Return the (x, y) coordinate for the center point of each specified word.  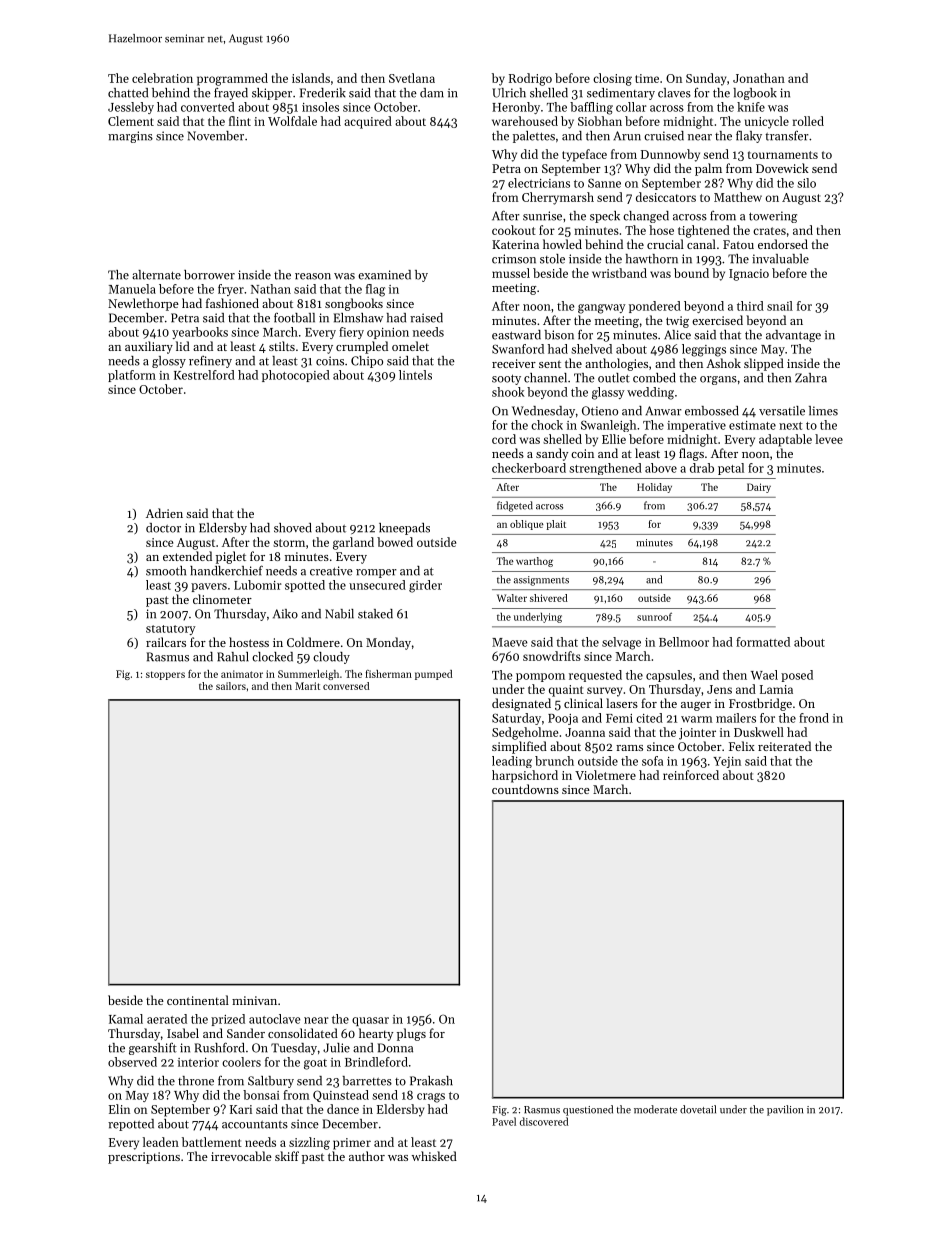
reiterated (784, 746)
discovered (544, 1121)
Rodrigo (530, 79)
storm (289, 543)
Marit (307, 686)
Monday (388, 643)
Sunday (706, 79)
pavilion (785, 1110)
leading (512, 762)
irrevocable (241, 1156)
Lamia (776, 689)
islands (311, 78)
